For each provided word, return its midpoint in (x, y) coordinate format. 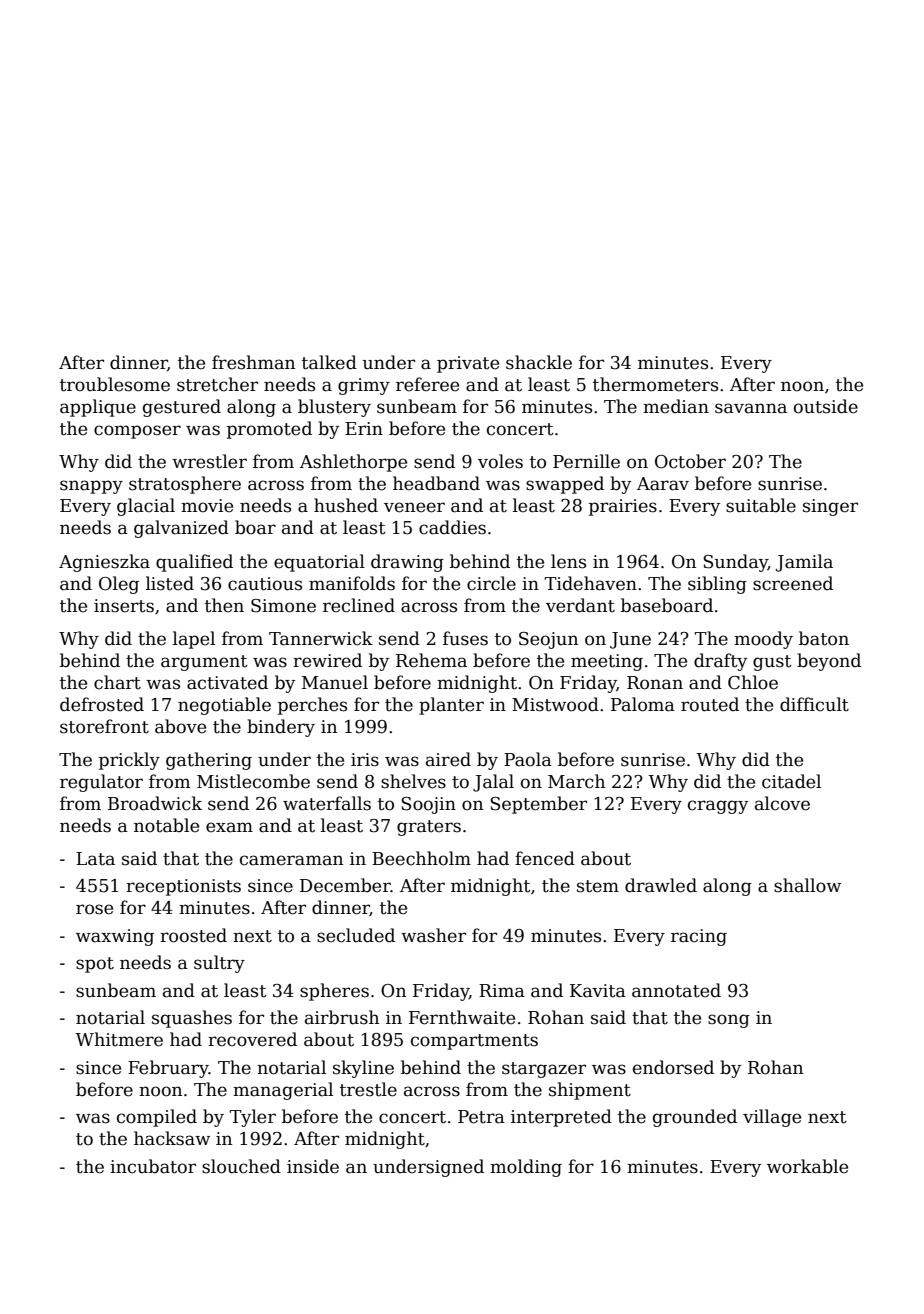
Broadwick (155, 803)
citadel (791, 781)
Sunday (735, 563)
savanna (751, 408)
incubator (153, 1166)
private (468, 364)
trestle (368, 1089)
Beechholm (421, 858)
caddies (452, 527)
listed (170, 583)
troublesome (115, 384)
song (729, 1021)
